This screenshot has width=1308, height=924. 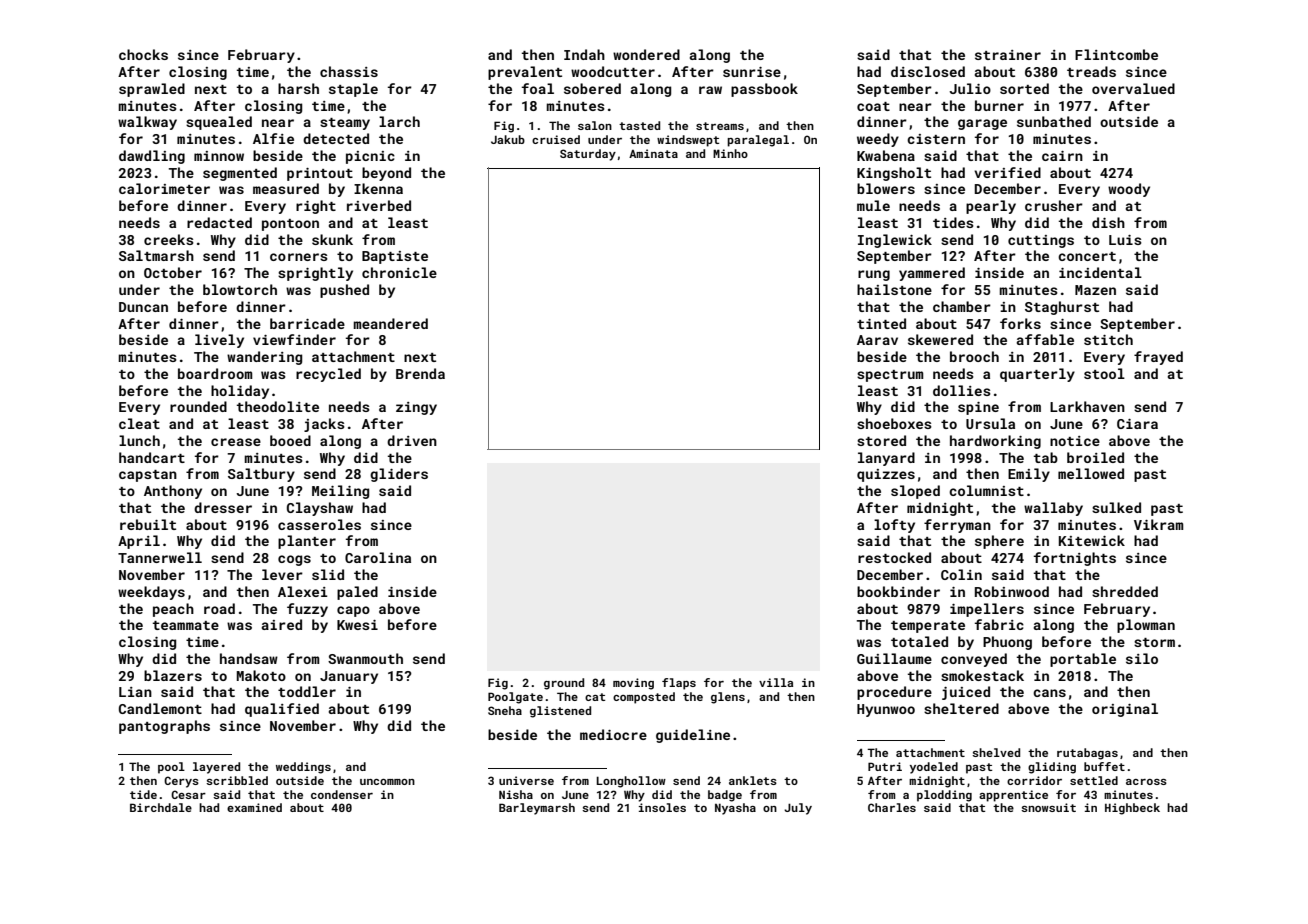 What do you see at coordinates (139, 440) in the screenshot?
I see `lunch` at bounding box center [139, 440].
